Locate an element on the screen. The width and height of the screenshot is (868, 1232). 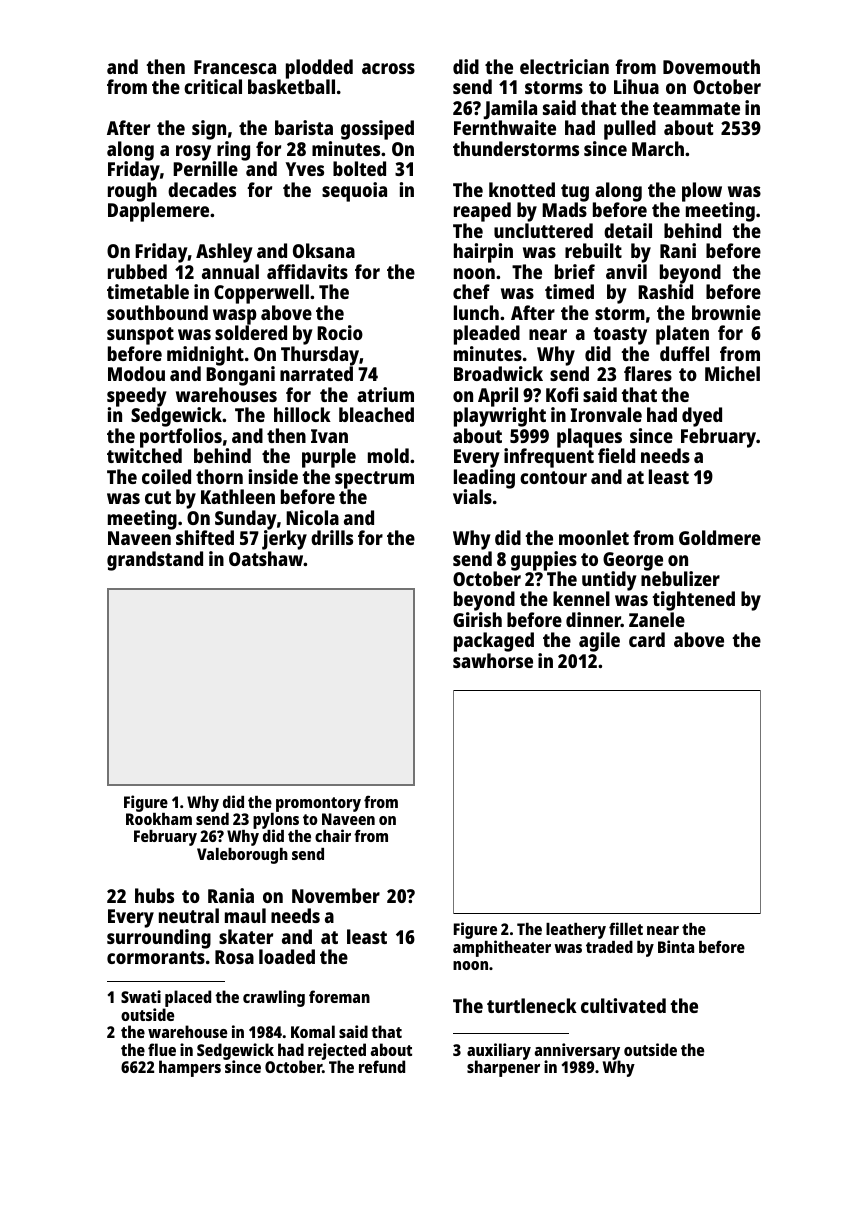
Francesca is located at coordinates (235, 67).
